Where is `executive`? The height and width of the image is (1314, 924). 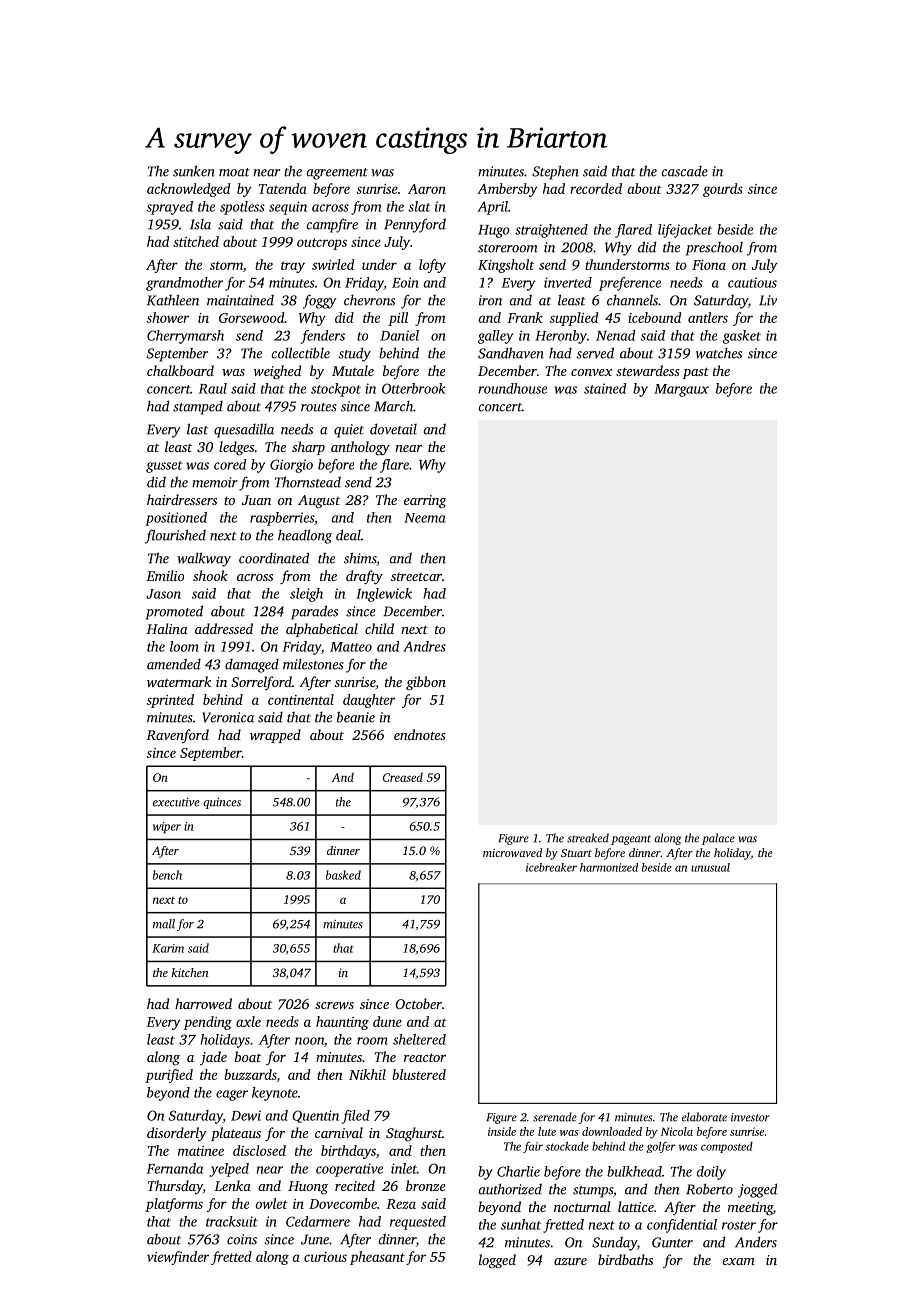
executive is located at coordinates (176, 802).
